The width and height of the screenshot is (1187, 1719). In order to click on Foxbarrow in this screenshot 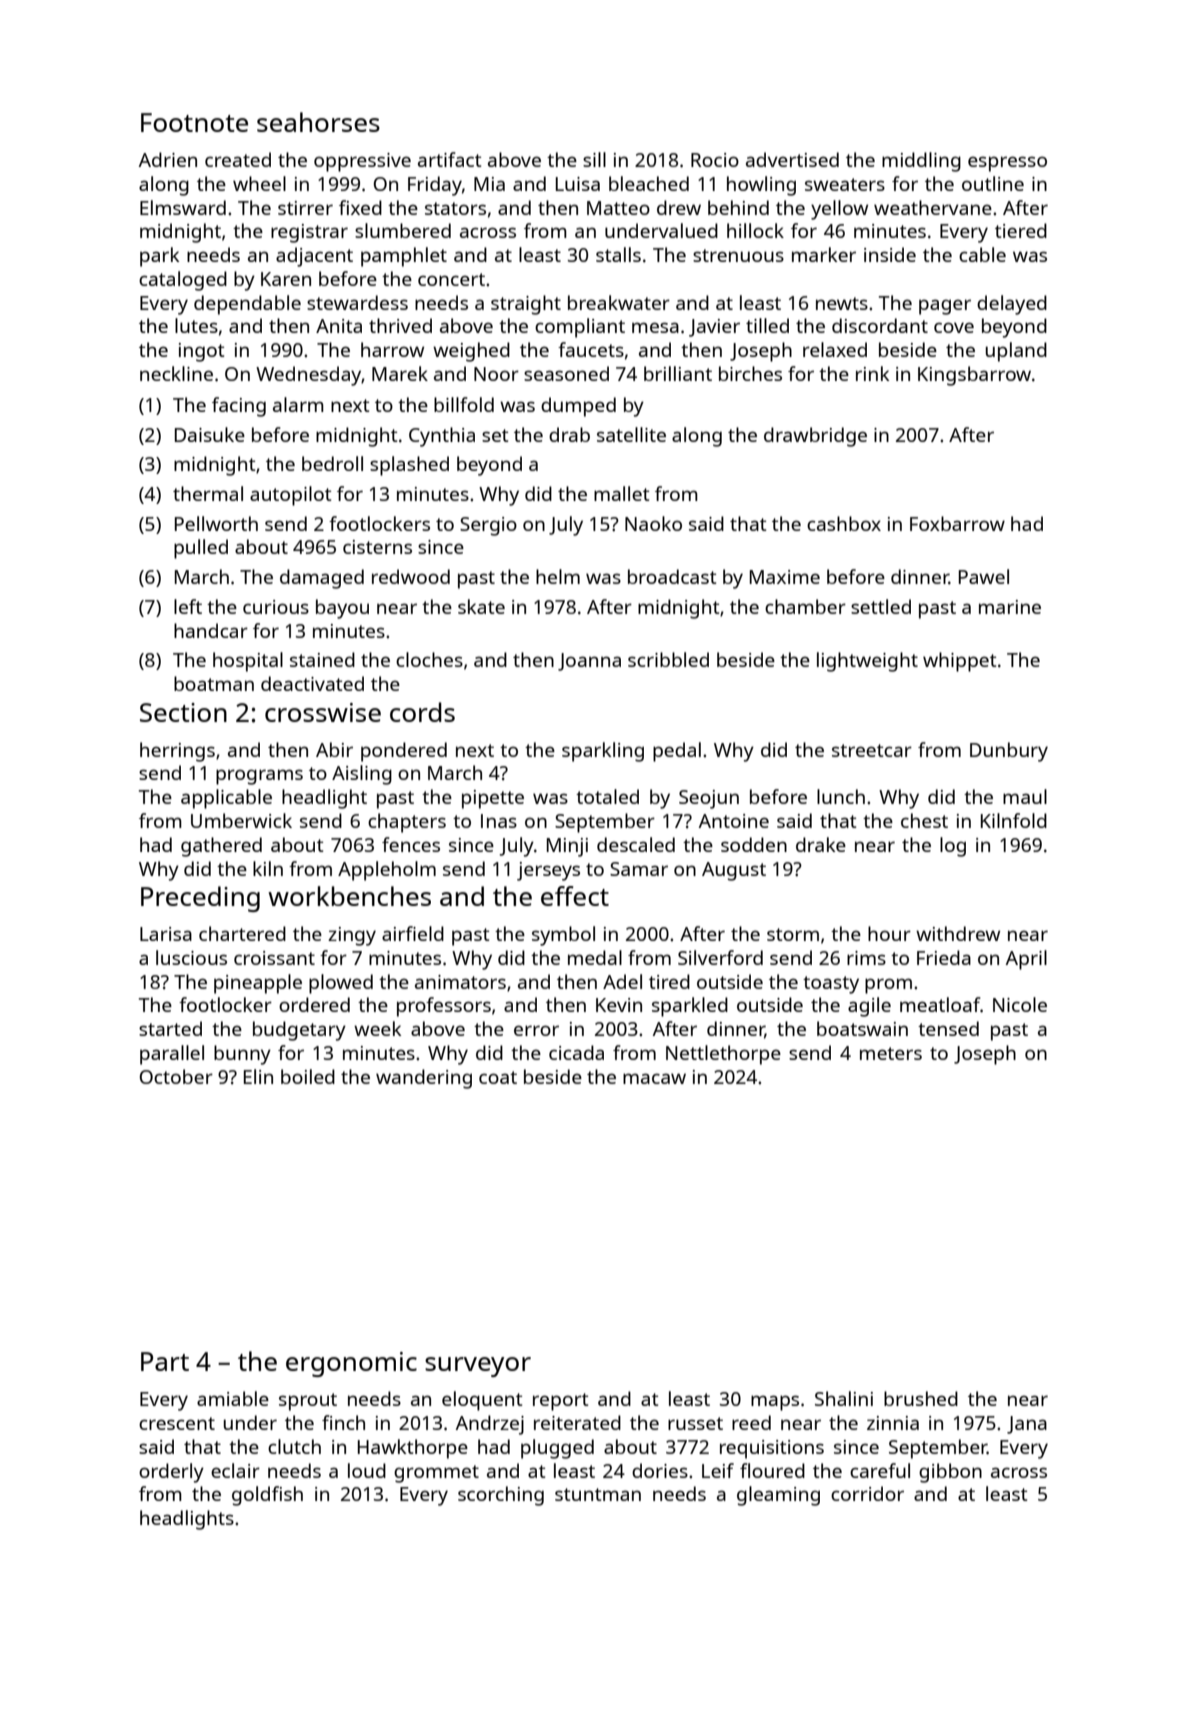, I will do `click(957, 523)`.
